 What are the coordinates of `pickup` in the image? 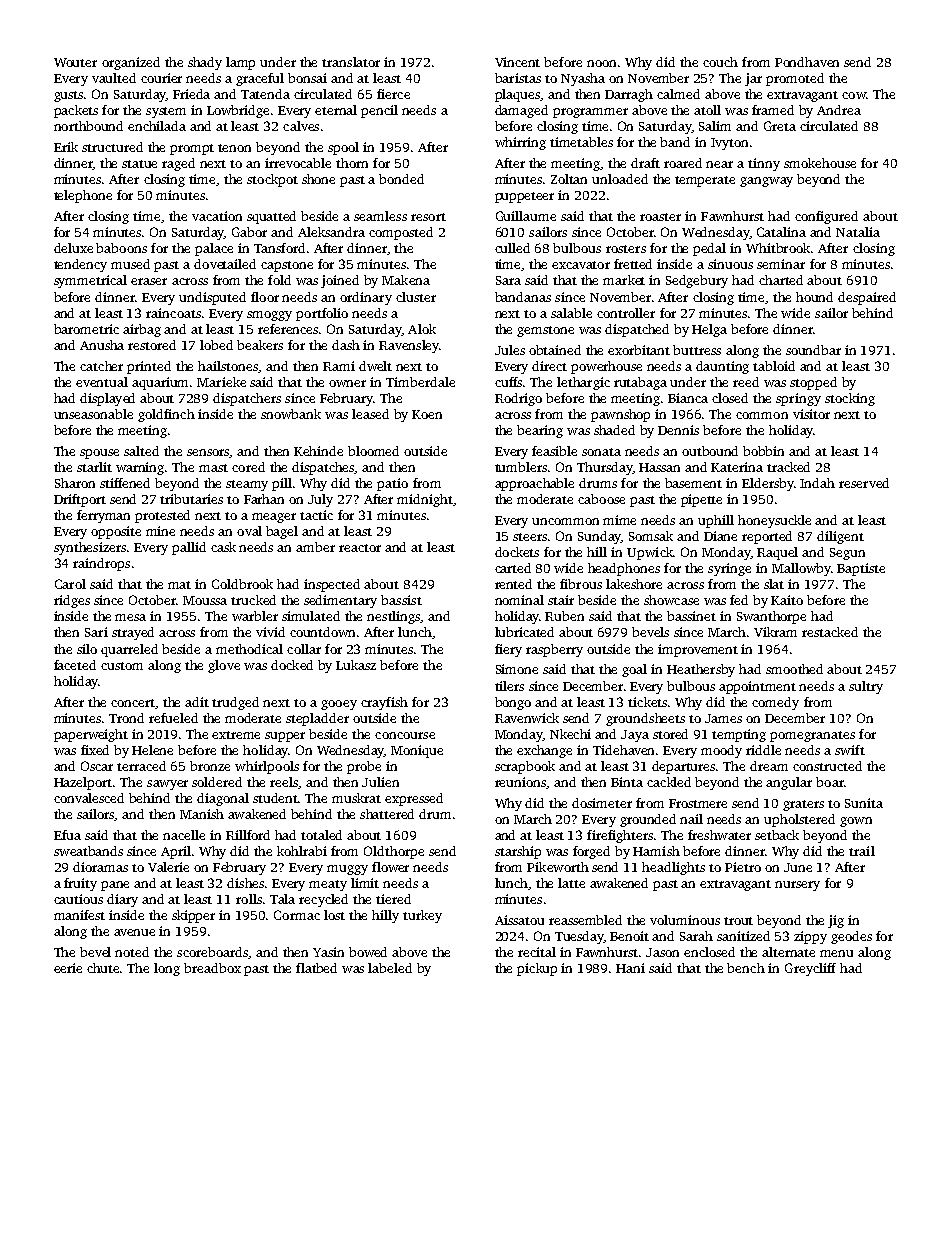 It's located at (537, 969).
